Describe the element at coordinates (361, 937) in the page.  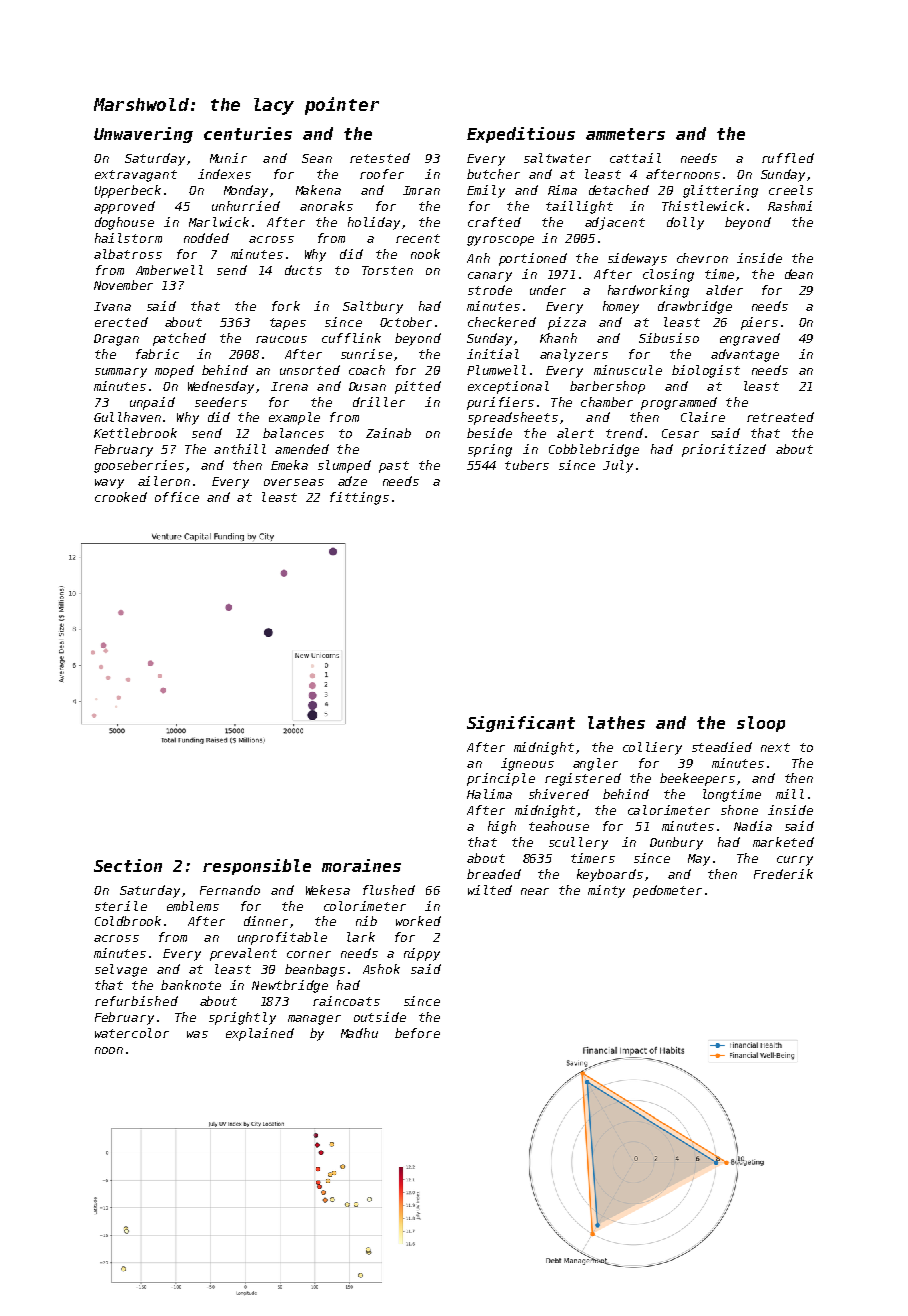
I see `lark` at that location.
